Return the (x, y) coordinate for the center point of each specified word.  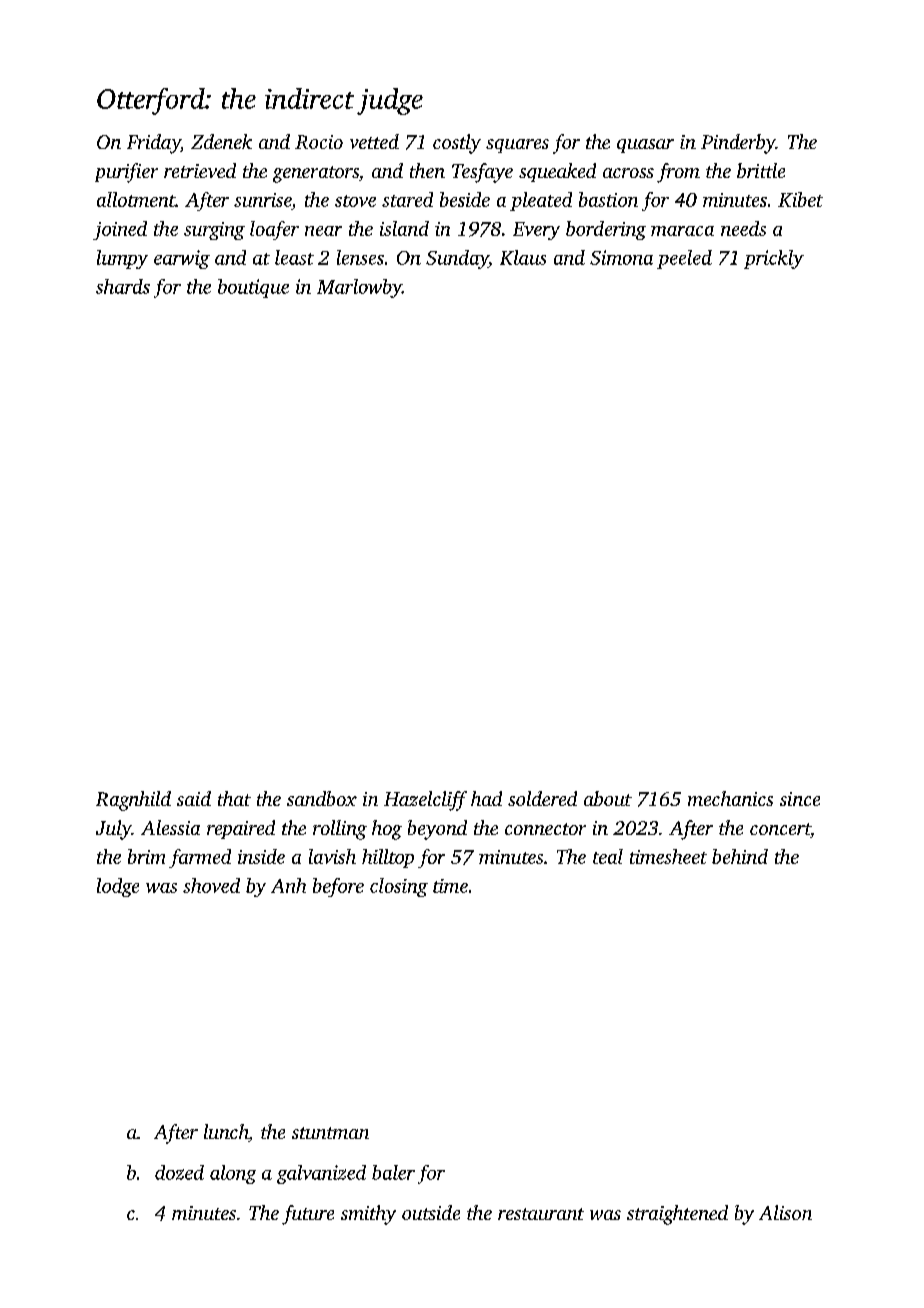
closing (399, 887)
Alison (785, 1212)
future (308, 1215)
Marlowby (359, 288)
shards (123, 286)
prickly (774, 259)
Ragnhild (133, 801)
